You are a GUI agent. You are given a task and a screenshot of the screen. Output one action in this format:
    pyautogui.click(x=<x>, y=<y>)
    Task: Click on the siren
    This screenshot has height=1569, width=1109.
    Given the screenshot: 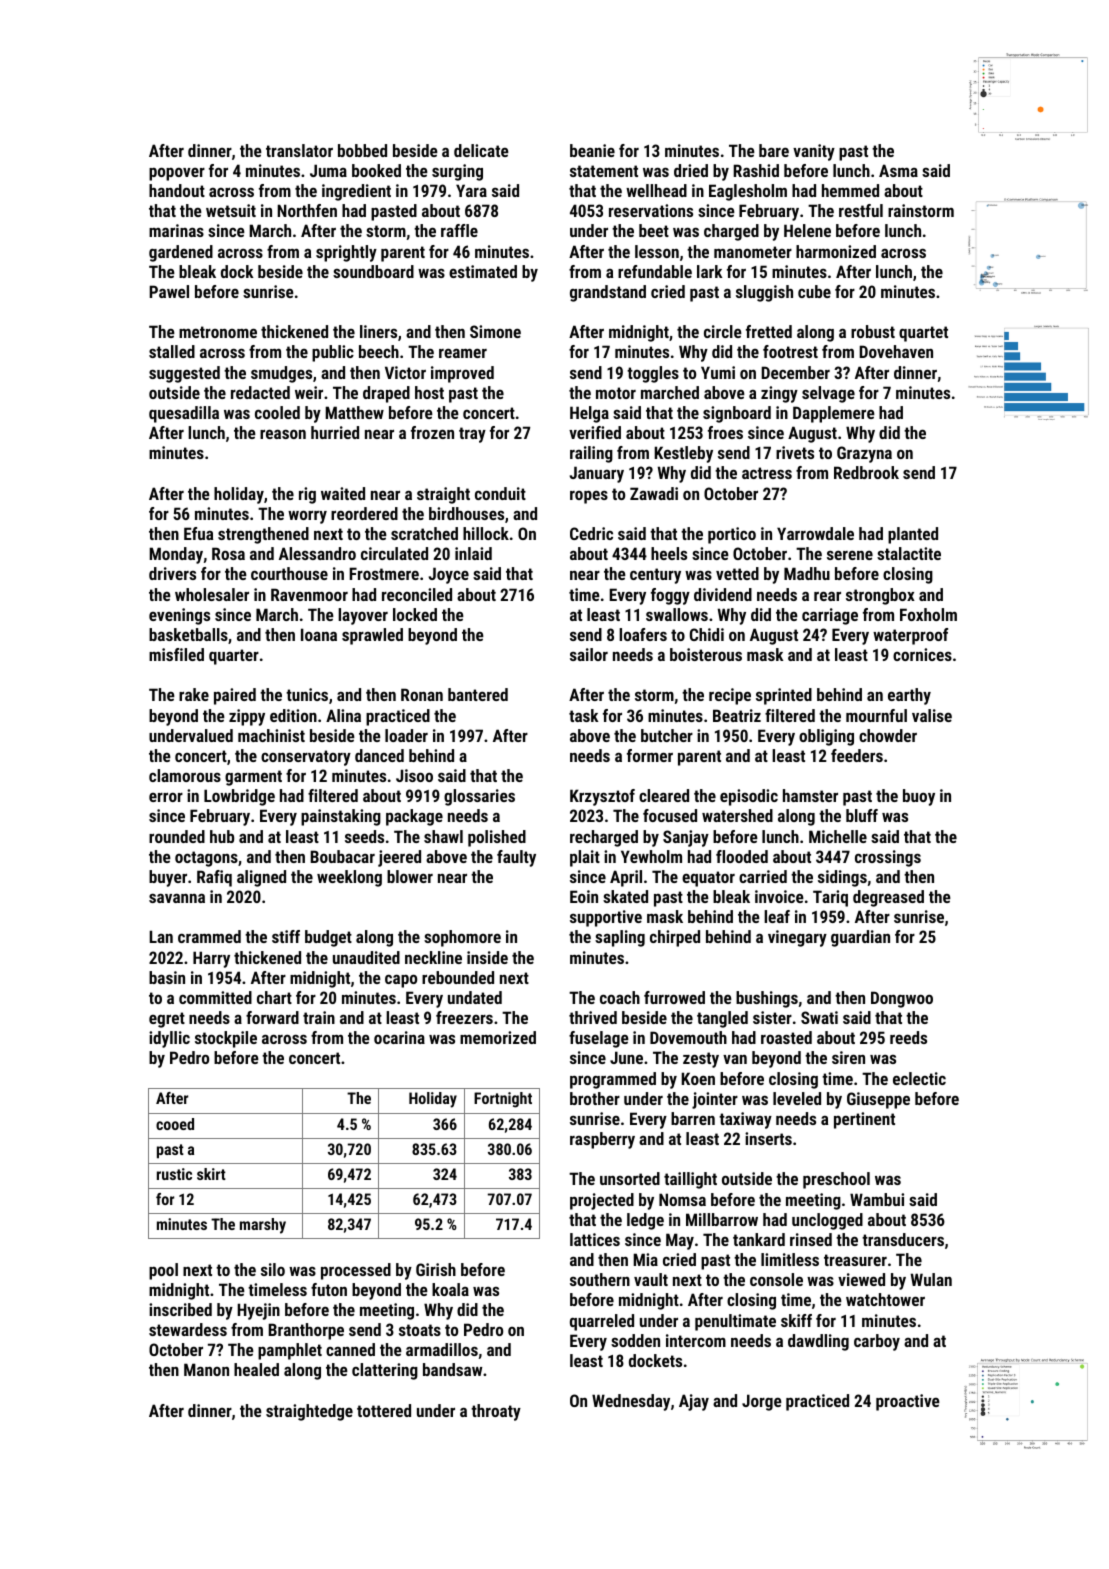 What is the action you would take?
    pyautogui.click(x=848, y=1057)
